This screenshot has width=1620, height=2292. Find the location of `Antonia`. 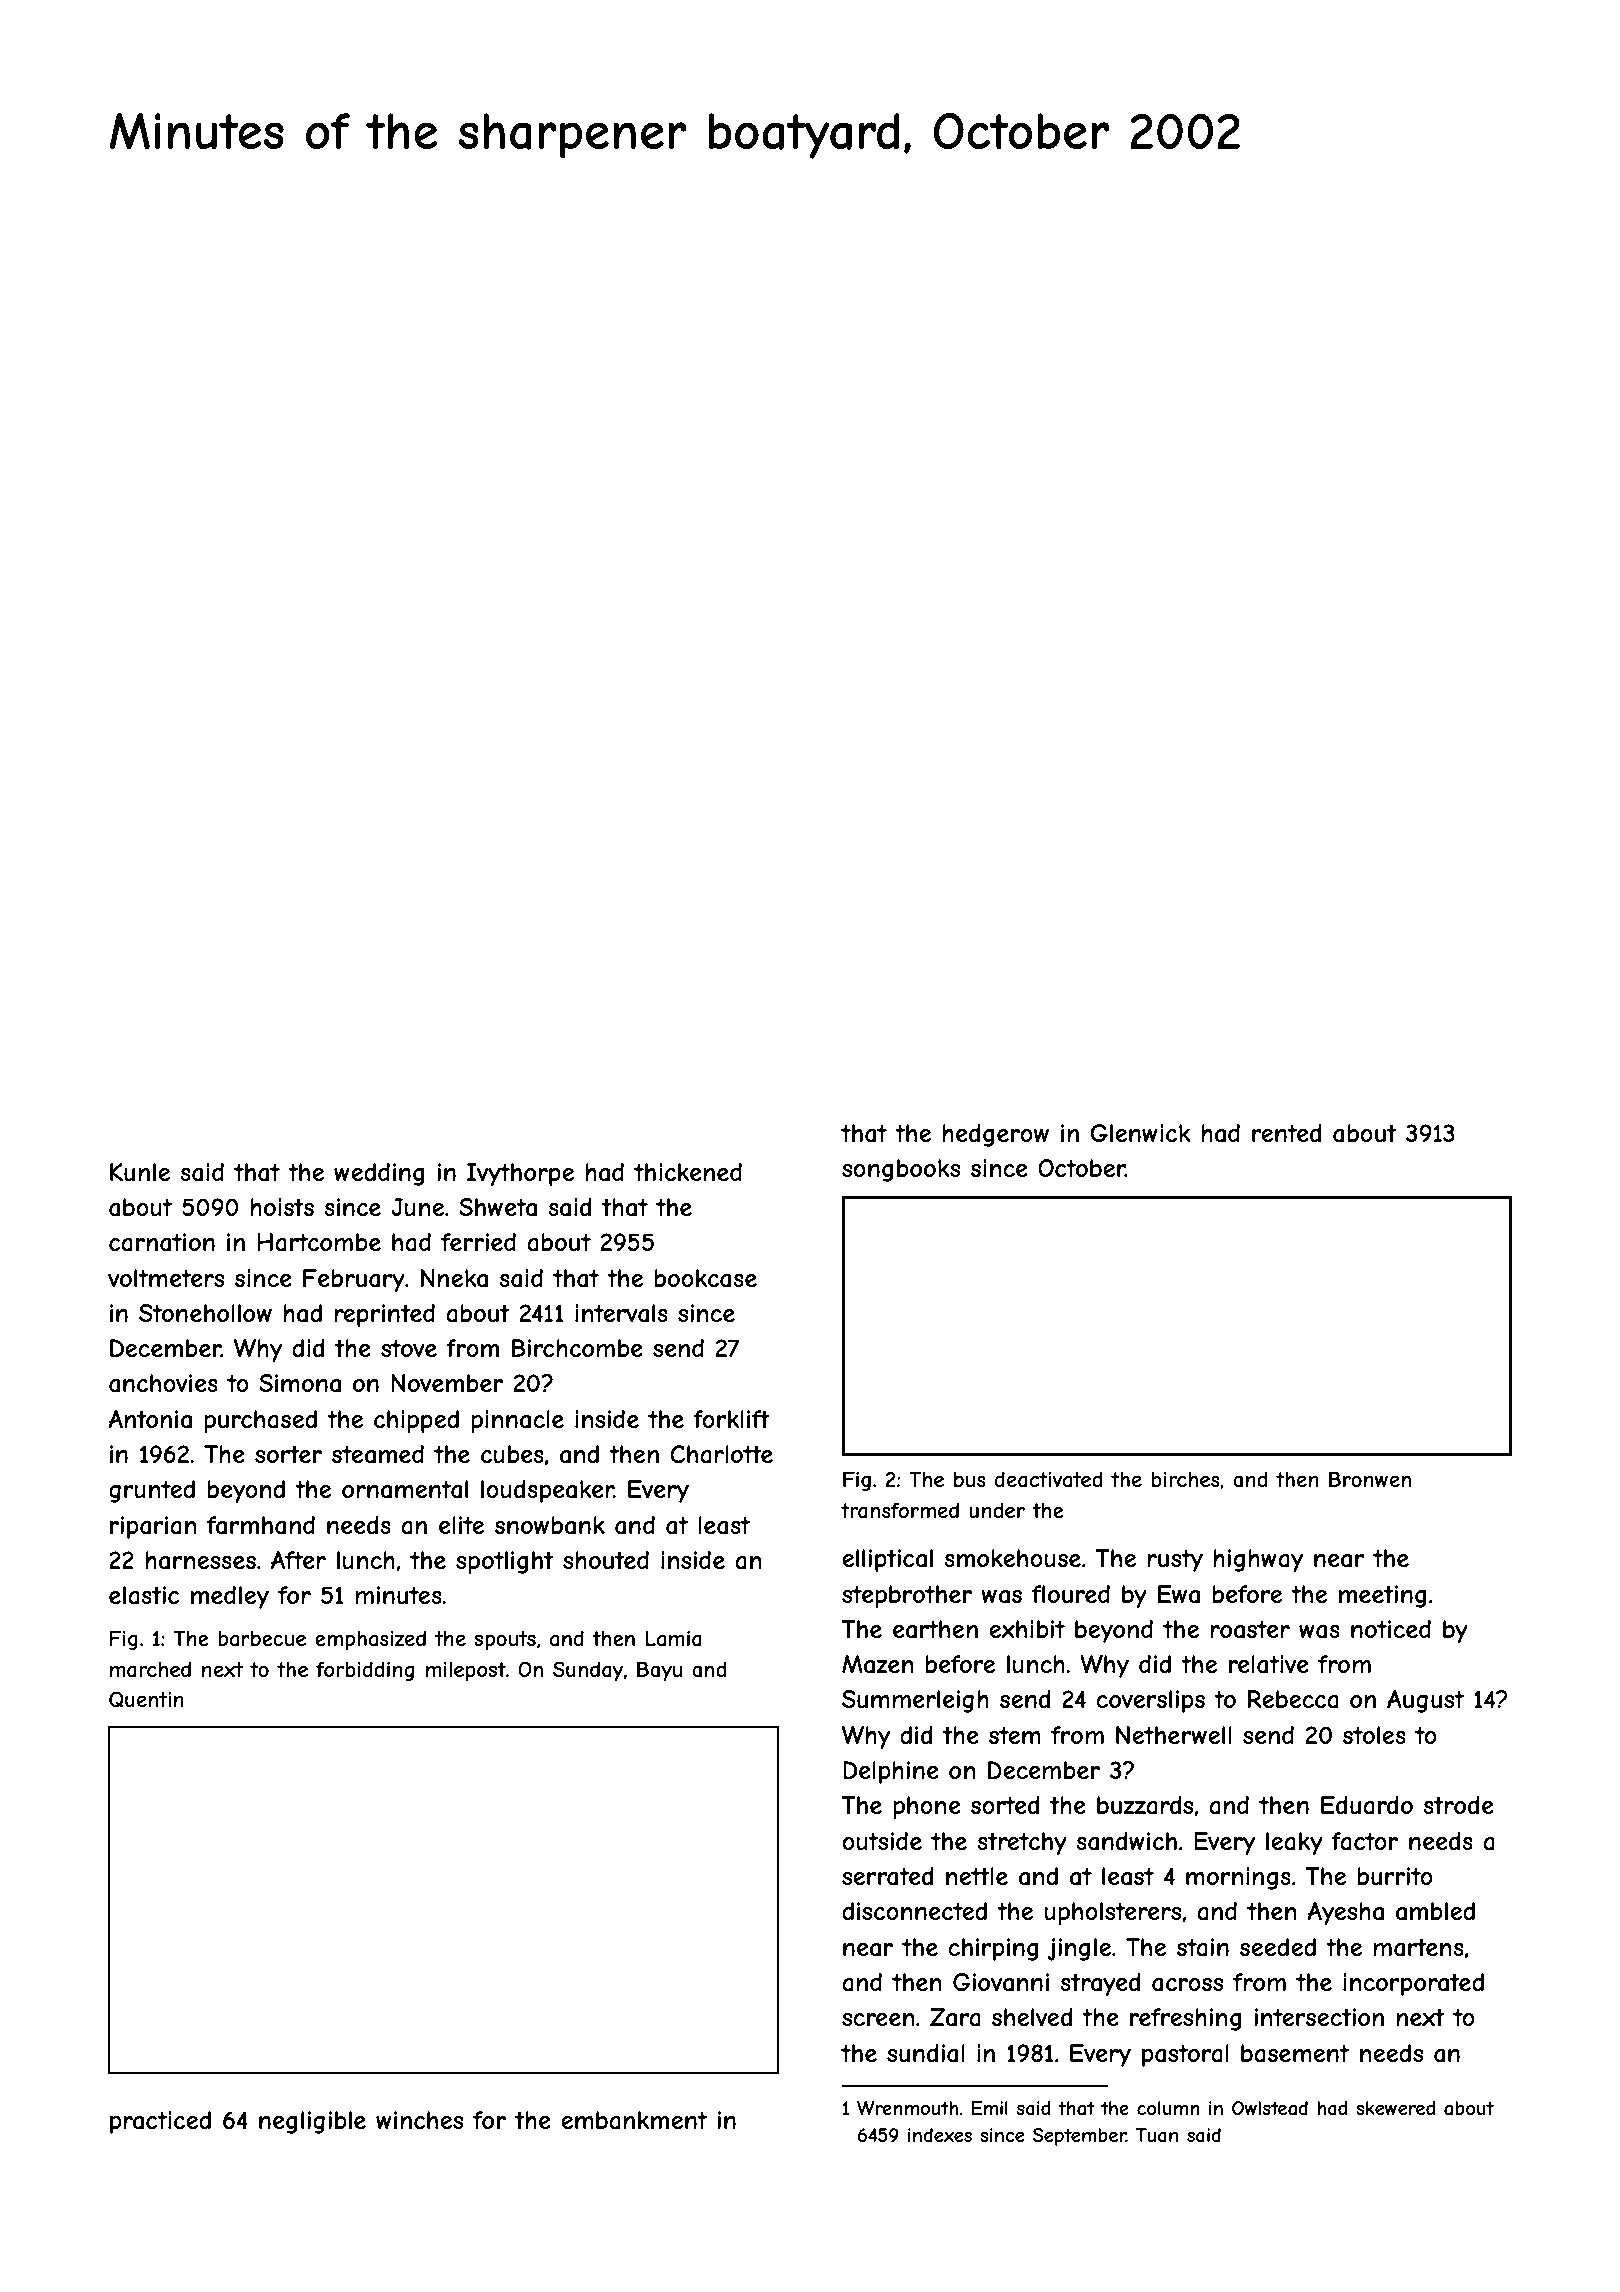

Antonia is located at coordinates (150, 1419).
